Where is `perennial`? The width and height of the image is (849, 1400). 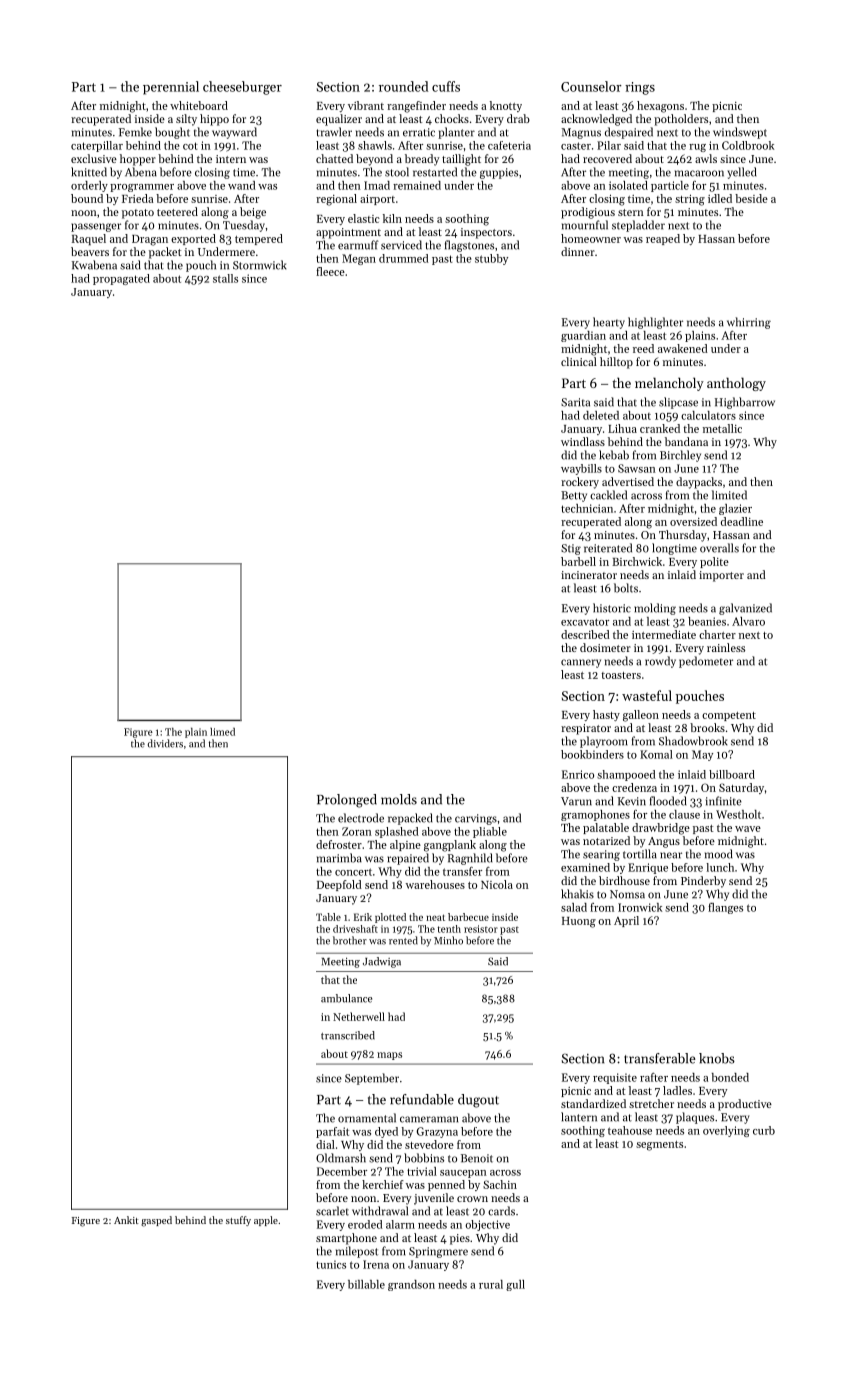 perennial is located at coordinates (171, 88).
